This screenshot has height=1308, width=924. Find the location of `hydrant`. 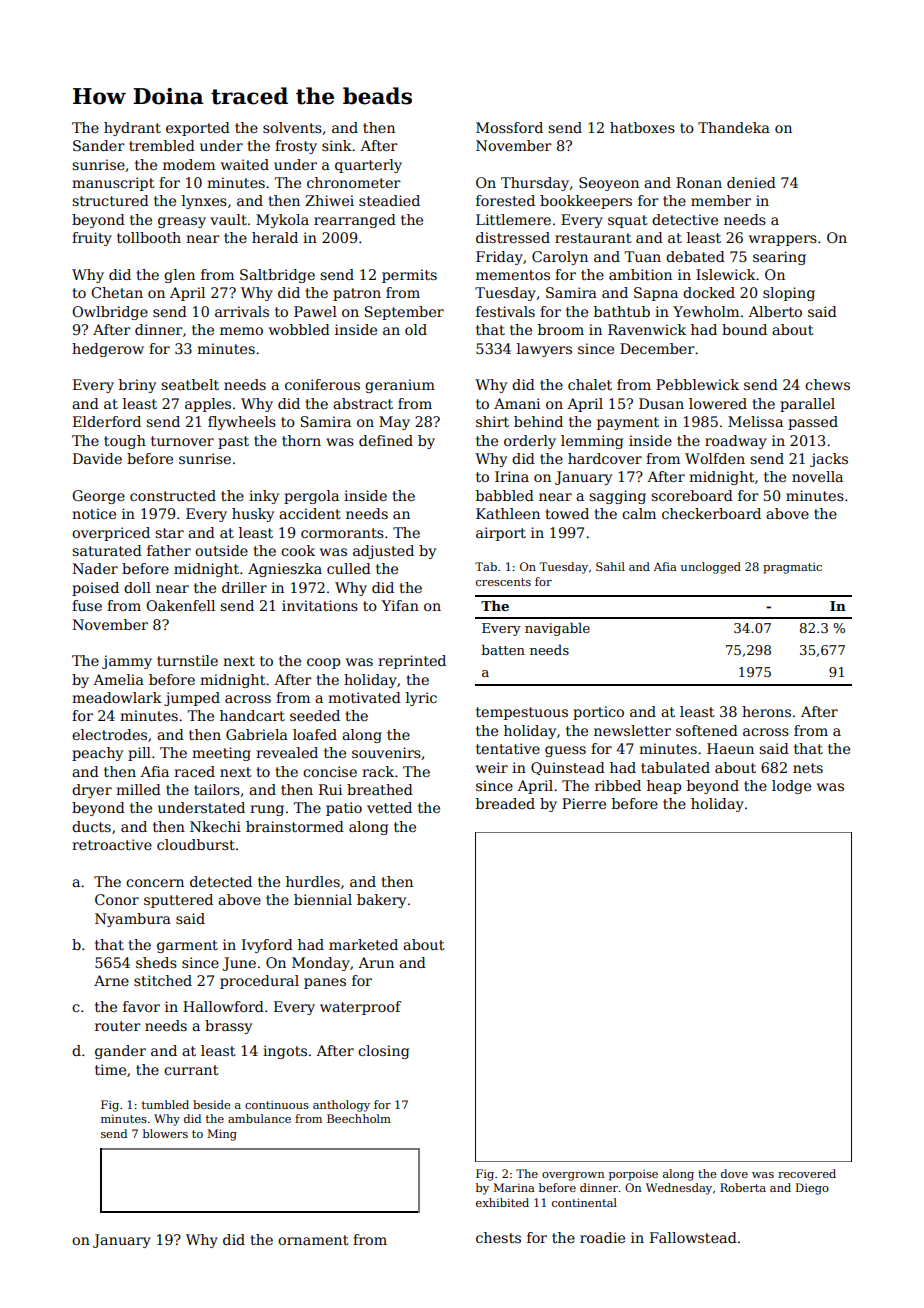

hydrant is located at coordinates (132, 129).
